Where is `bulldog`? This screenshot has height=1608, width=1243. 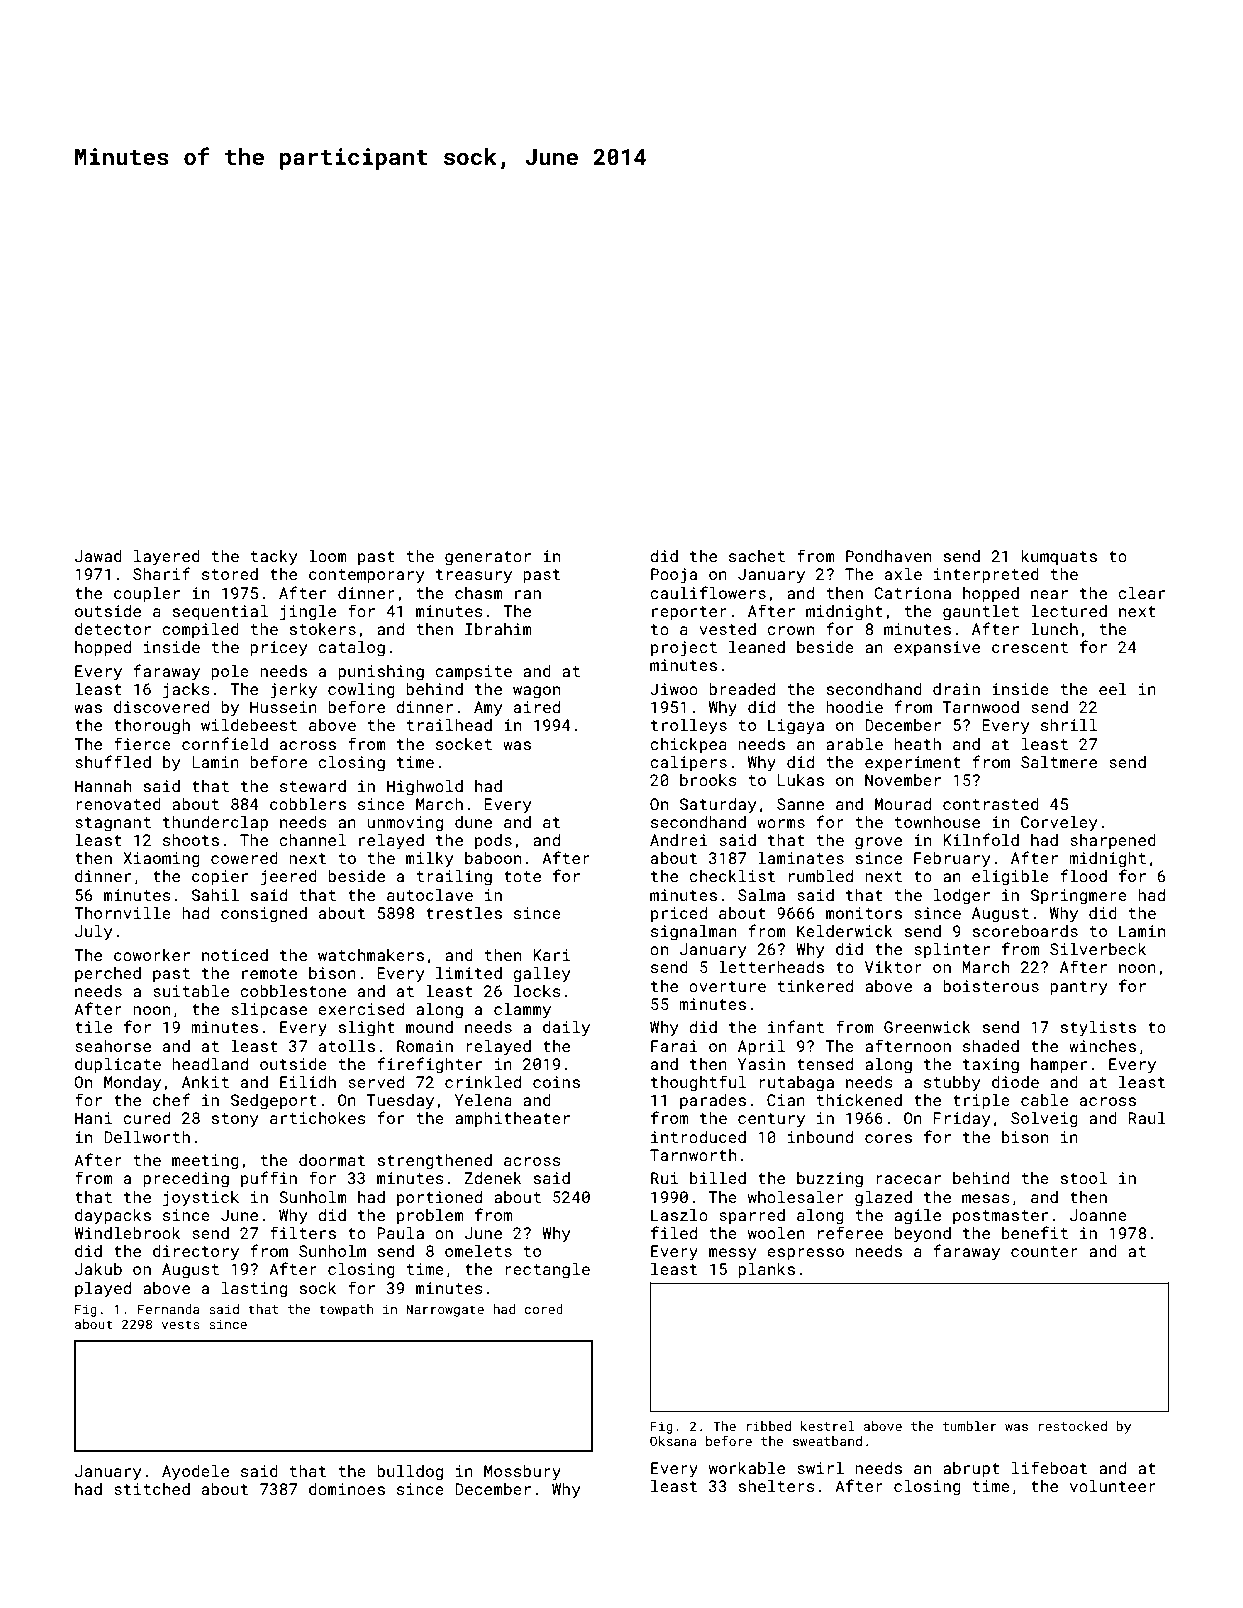
bulldog is located at coordinates (410, 1473).
